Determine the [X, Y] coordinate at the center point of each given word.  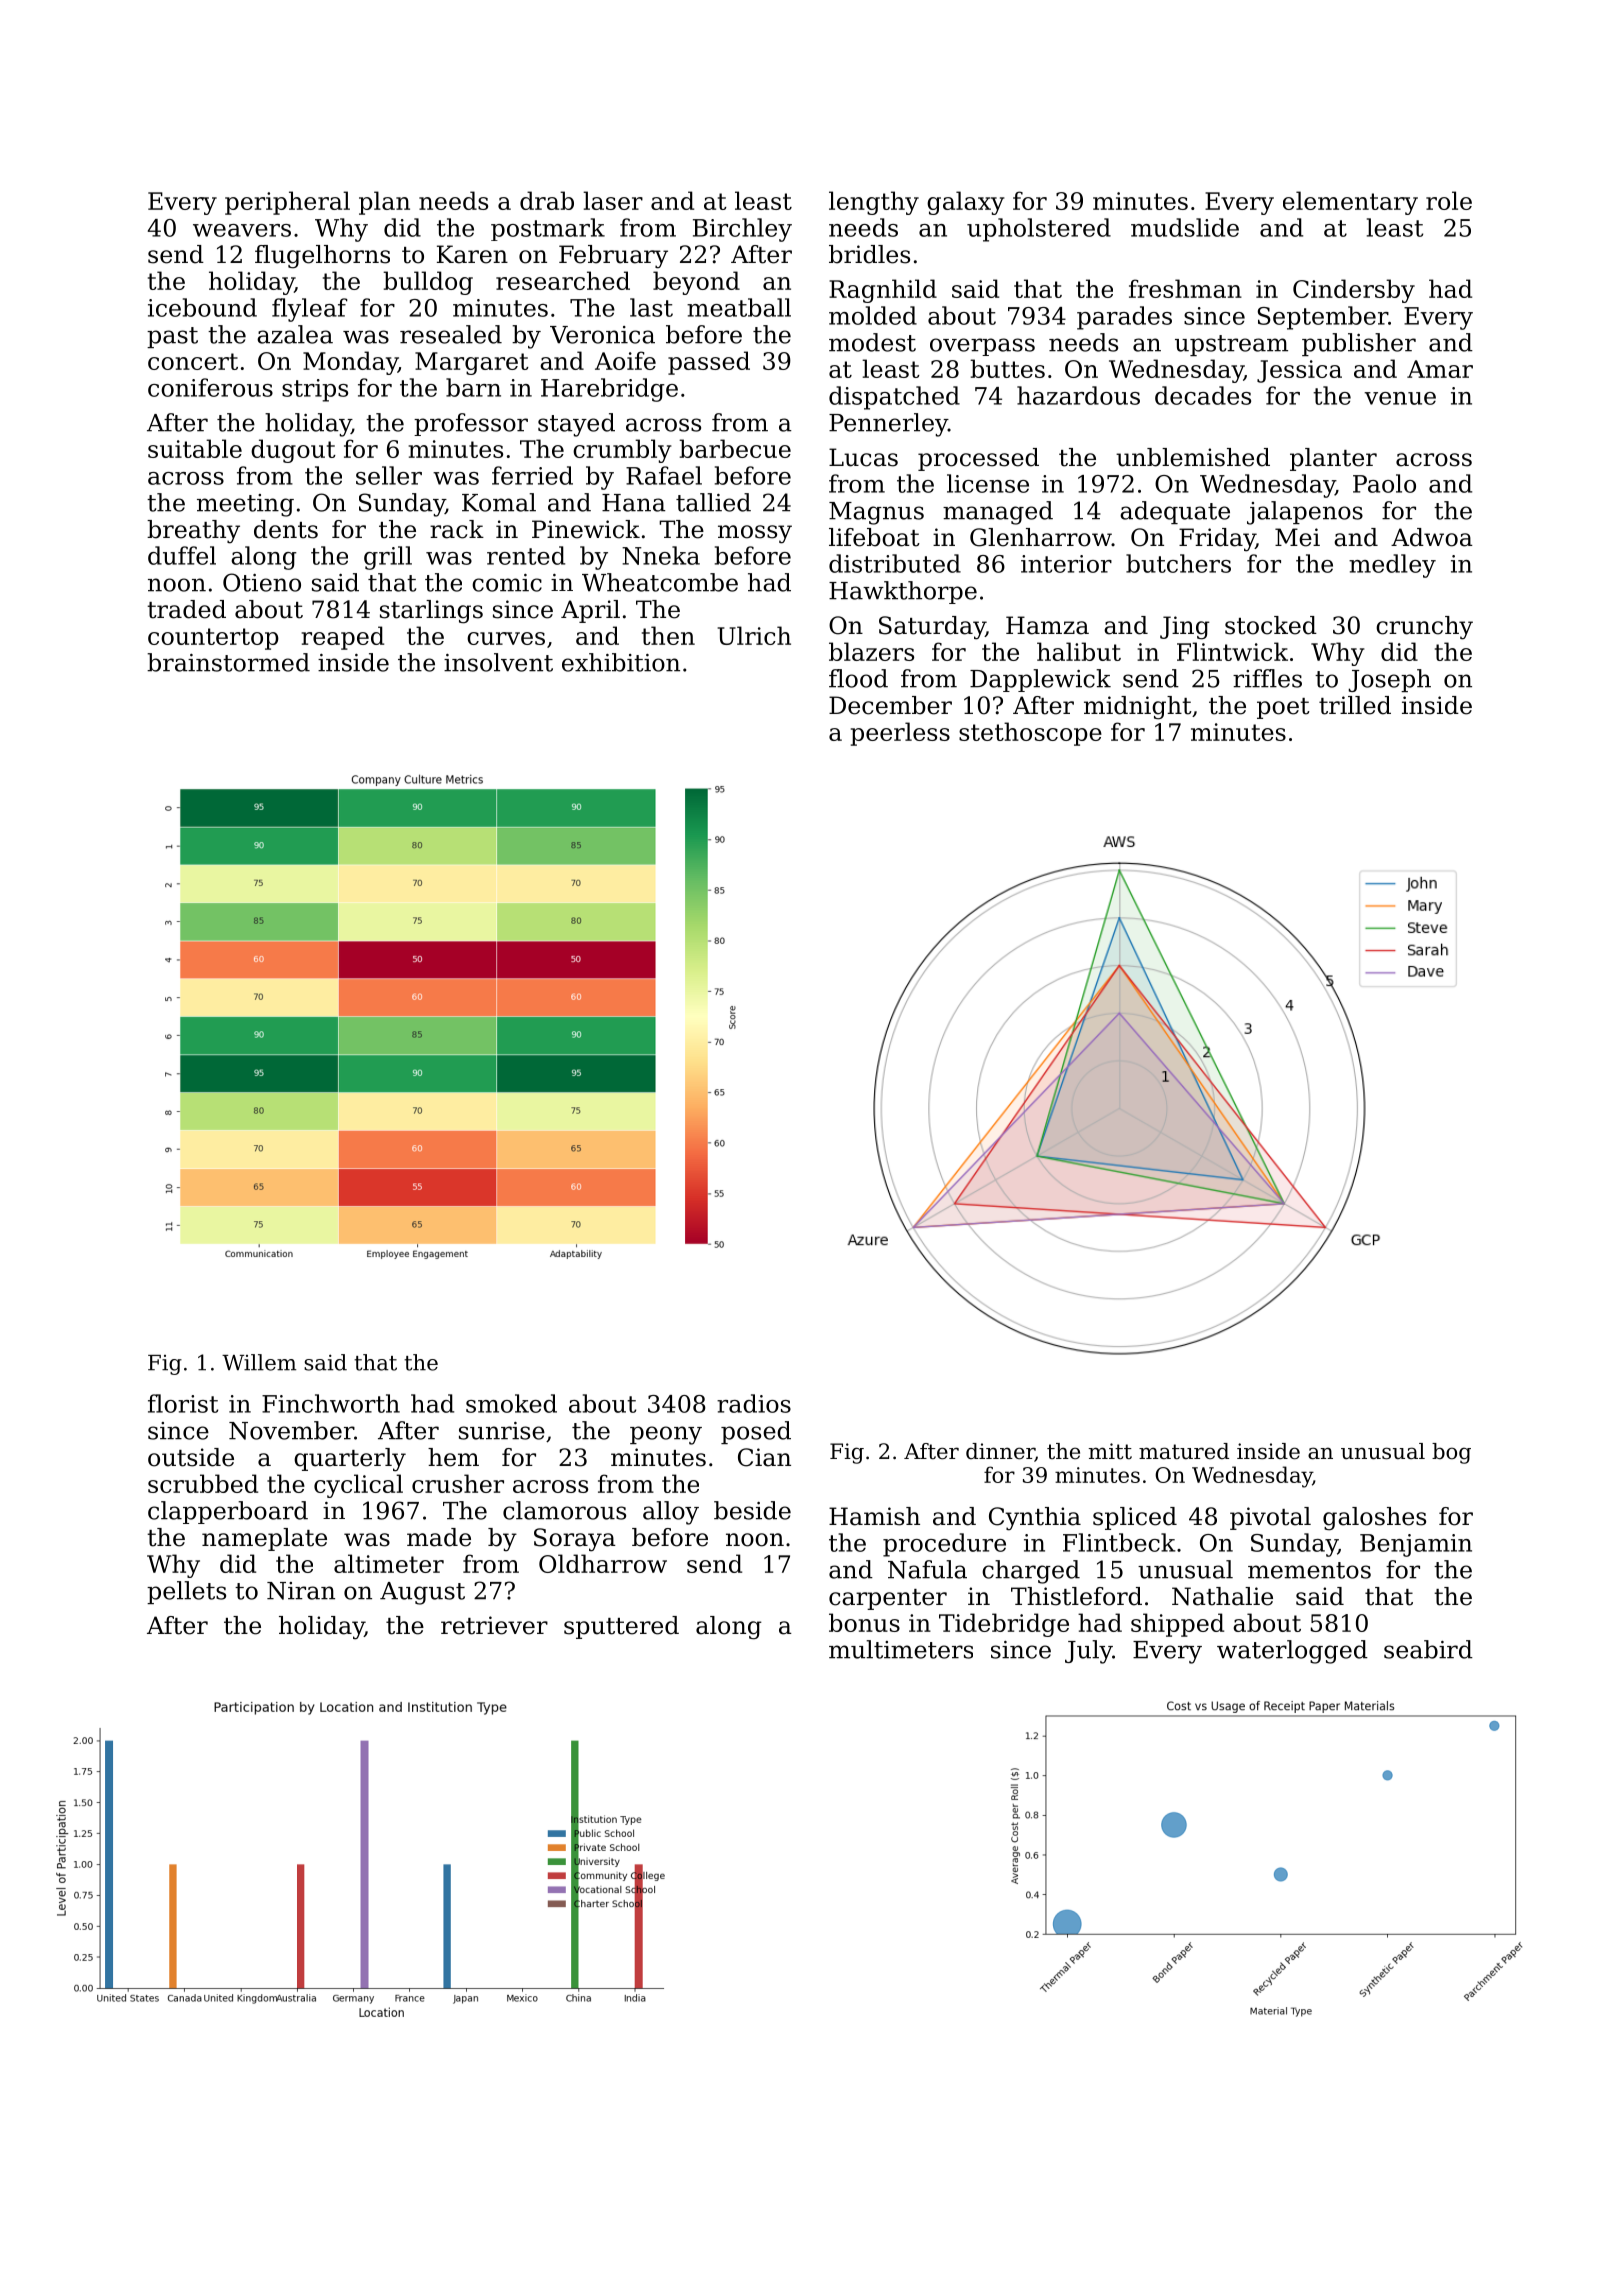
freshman [1185, 288]
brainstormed [228, 662]
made [439, 1537]
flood [858, 678]
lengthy [874, 203]
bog [1451, 1453]
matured [1184, 1451]
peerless [900, 734]
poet [1283, 708]
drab [547, 200]
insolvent [498, 662]
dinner [1000, 1452]
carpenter [888, 1599]
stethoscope [1030, 734]
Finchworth [331, 1403]
